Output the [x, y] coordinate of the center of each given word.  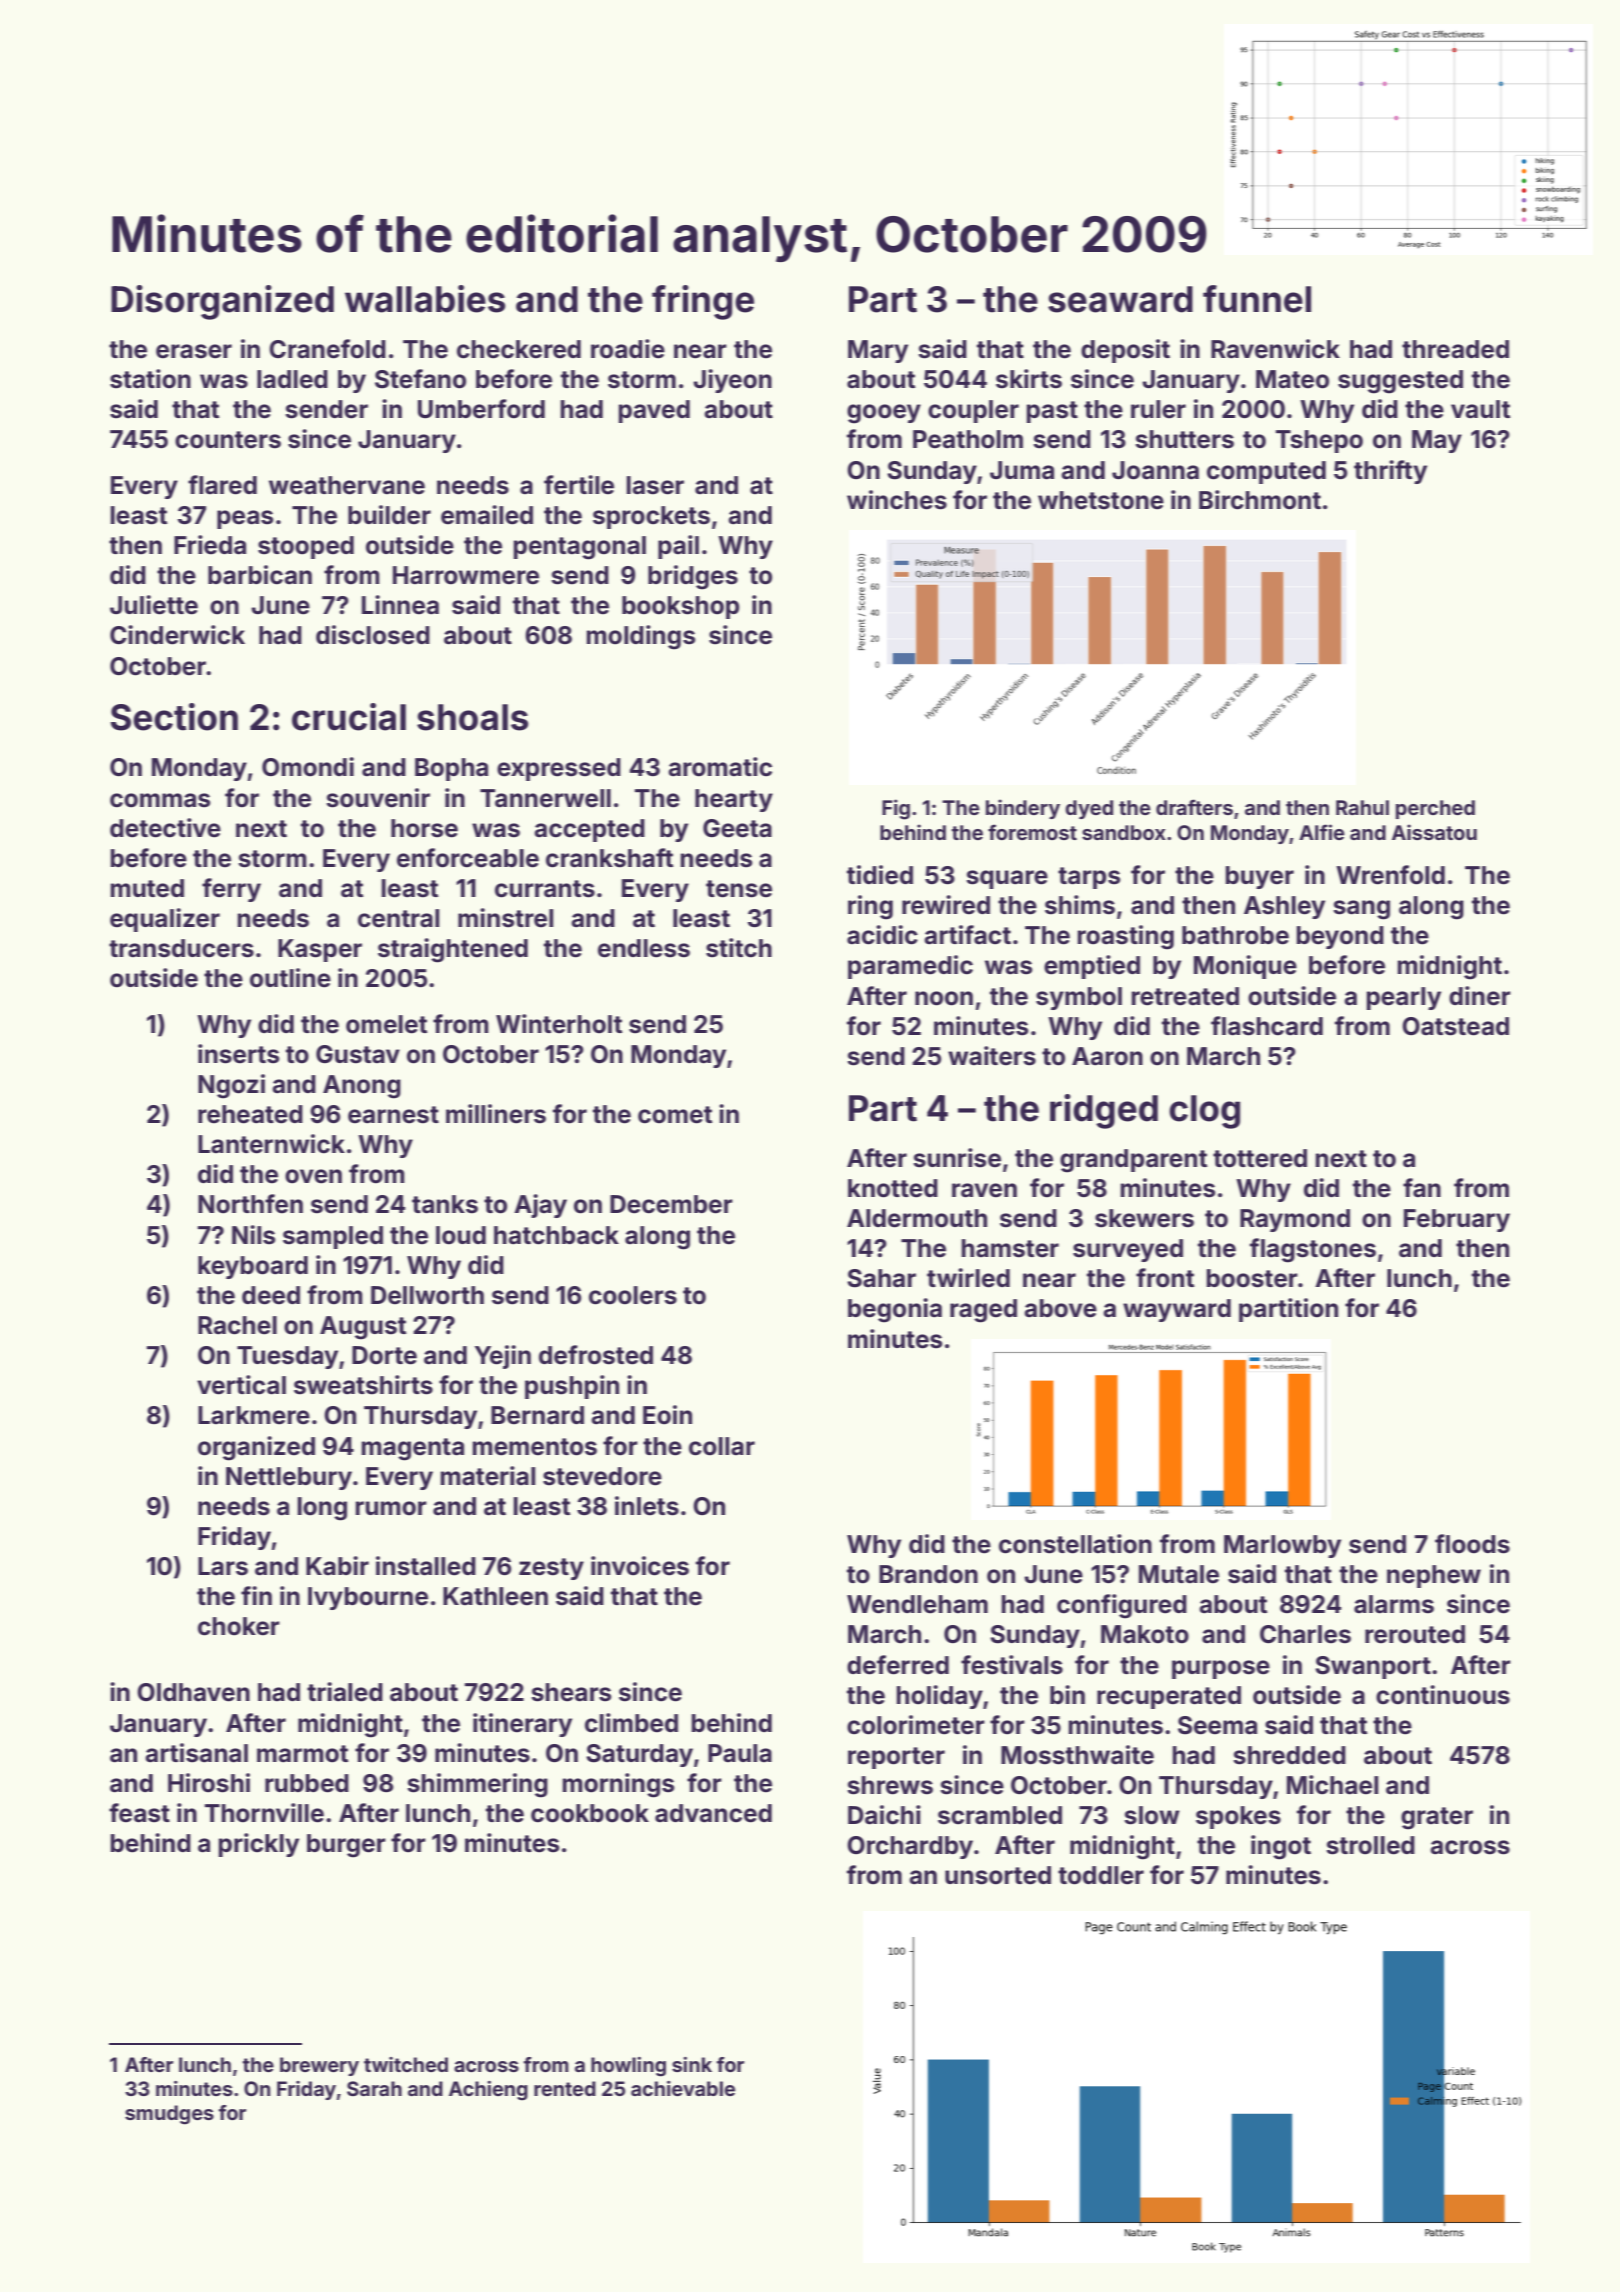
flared [222, 485]
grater [1437, 1818]
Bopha [451, 769]
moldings [641, 637]
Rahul [1362, 807]
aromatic [720, 767]
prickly [259, 1845]
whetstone [1101, 500]
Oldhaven [193, 1692]
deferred [898, 1665]
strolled [1370, 1845]
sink [692, 2064]
